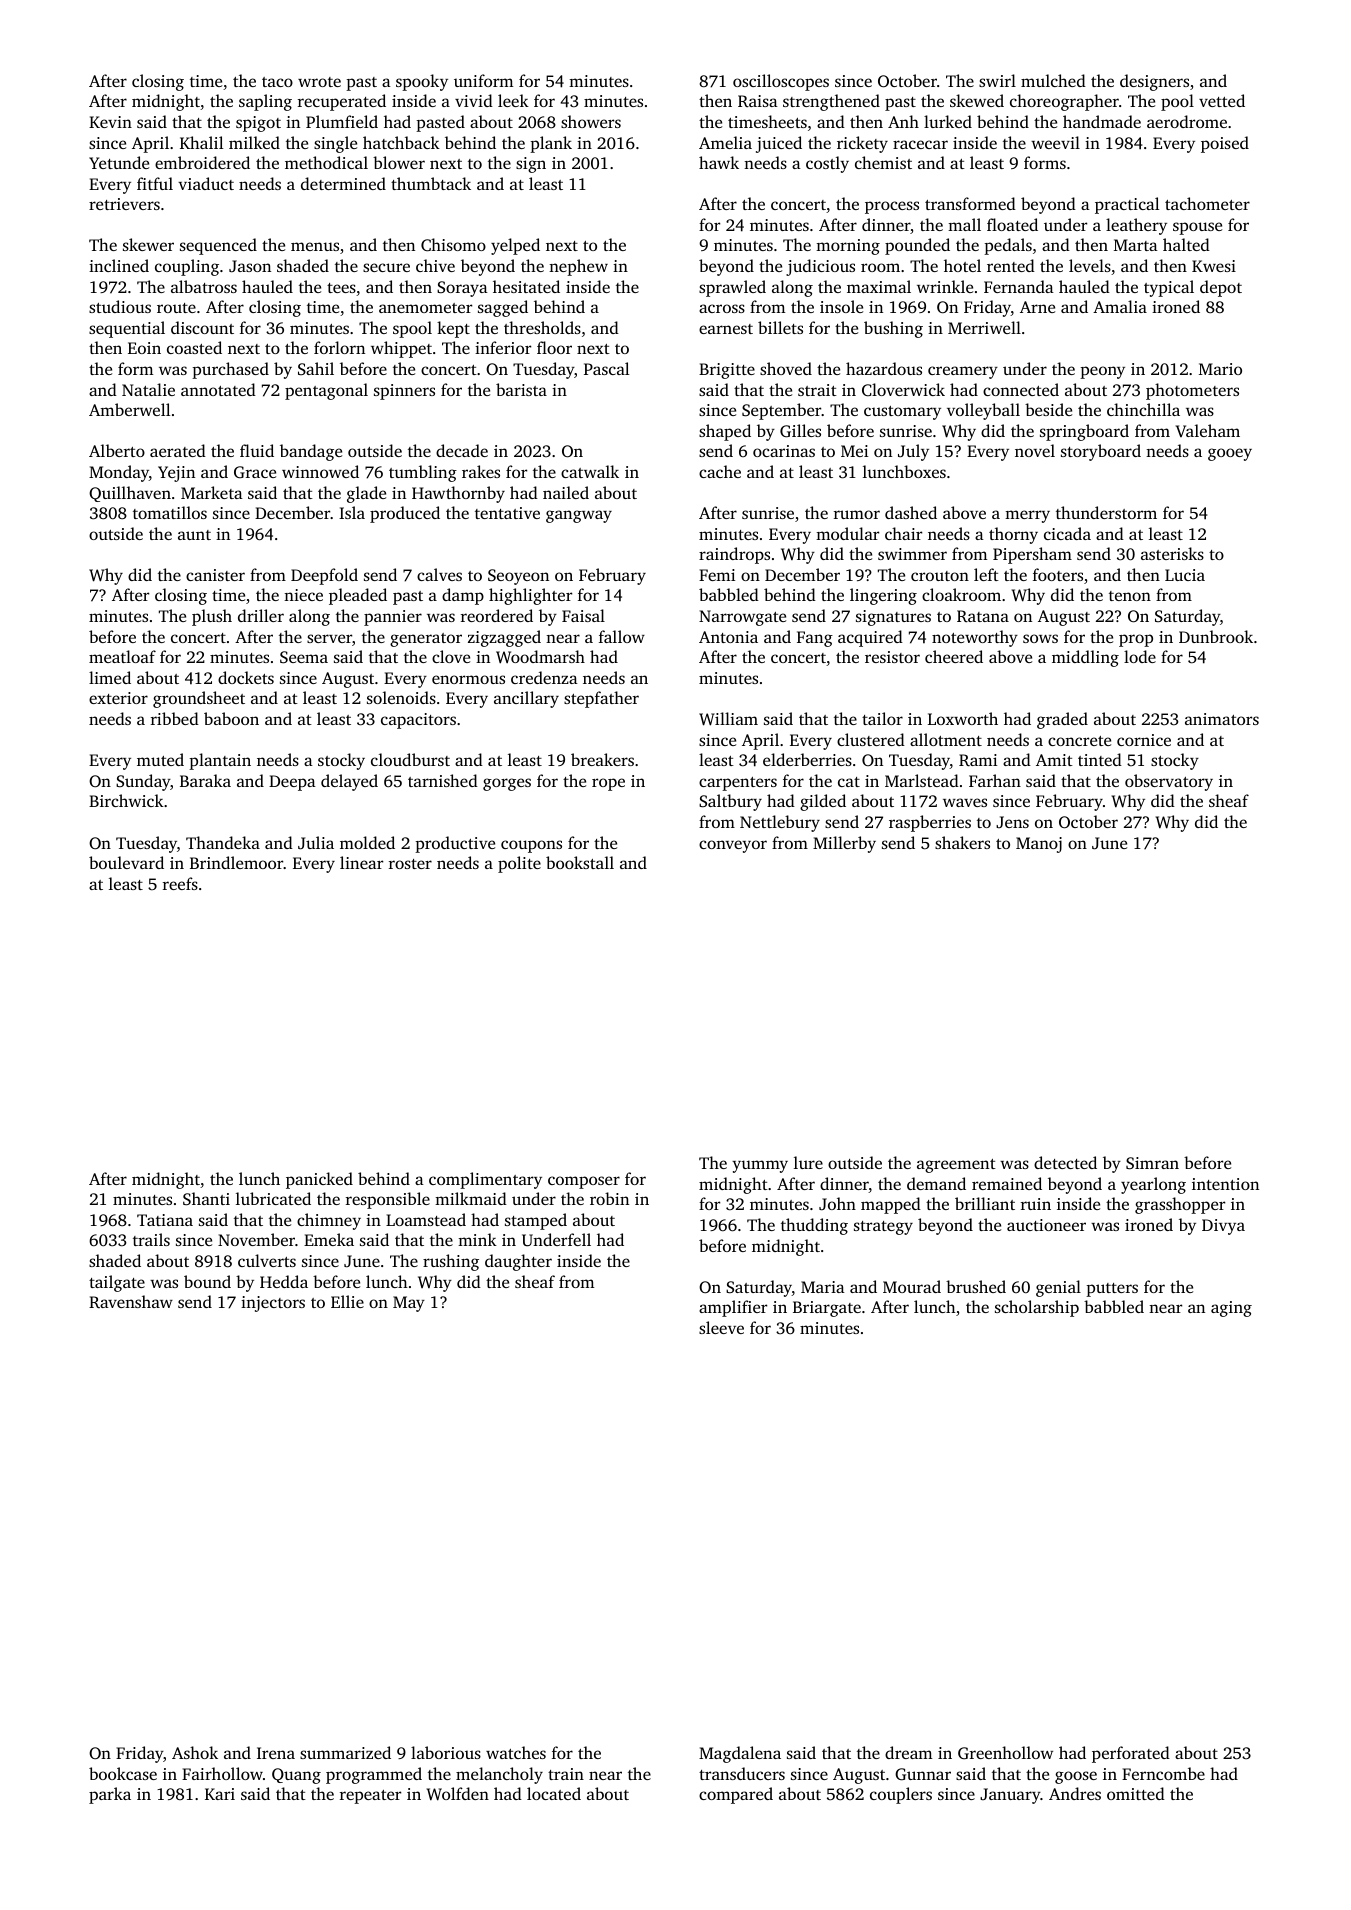 This screenshot has height=1910, width=1351. I want to click on meatloaf, so click(122, 656).
